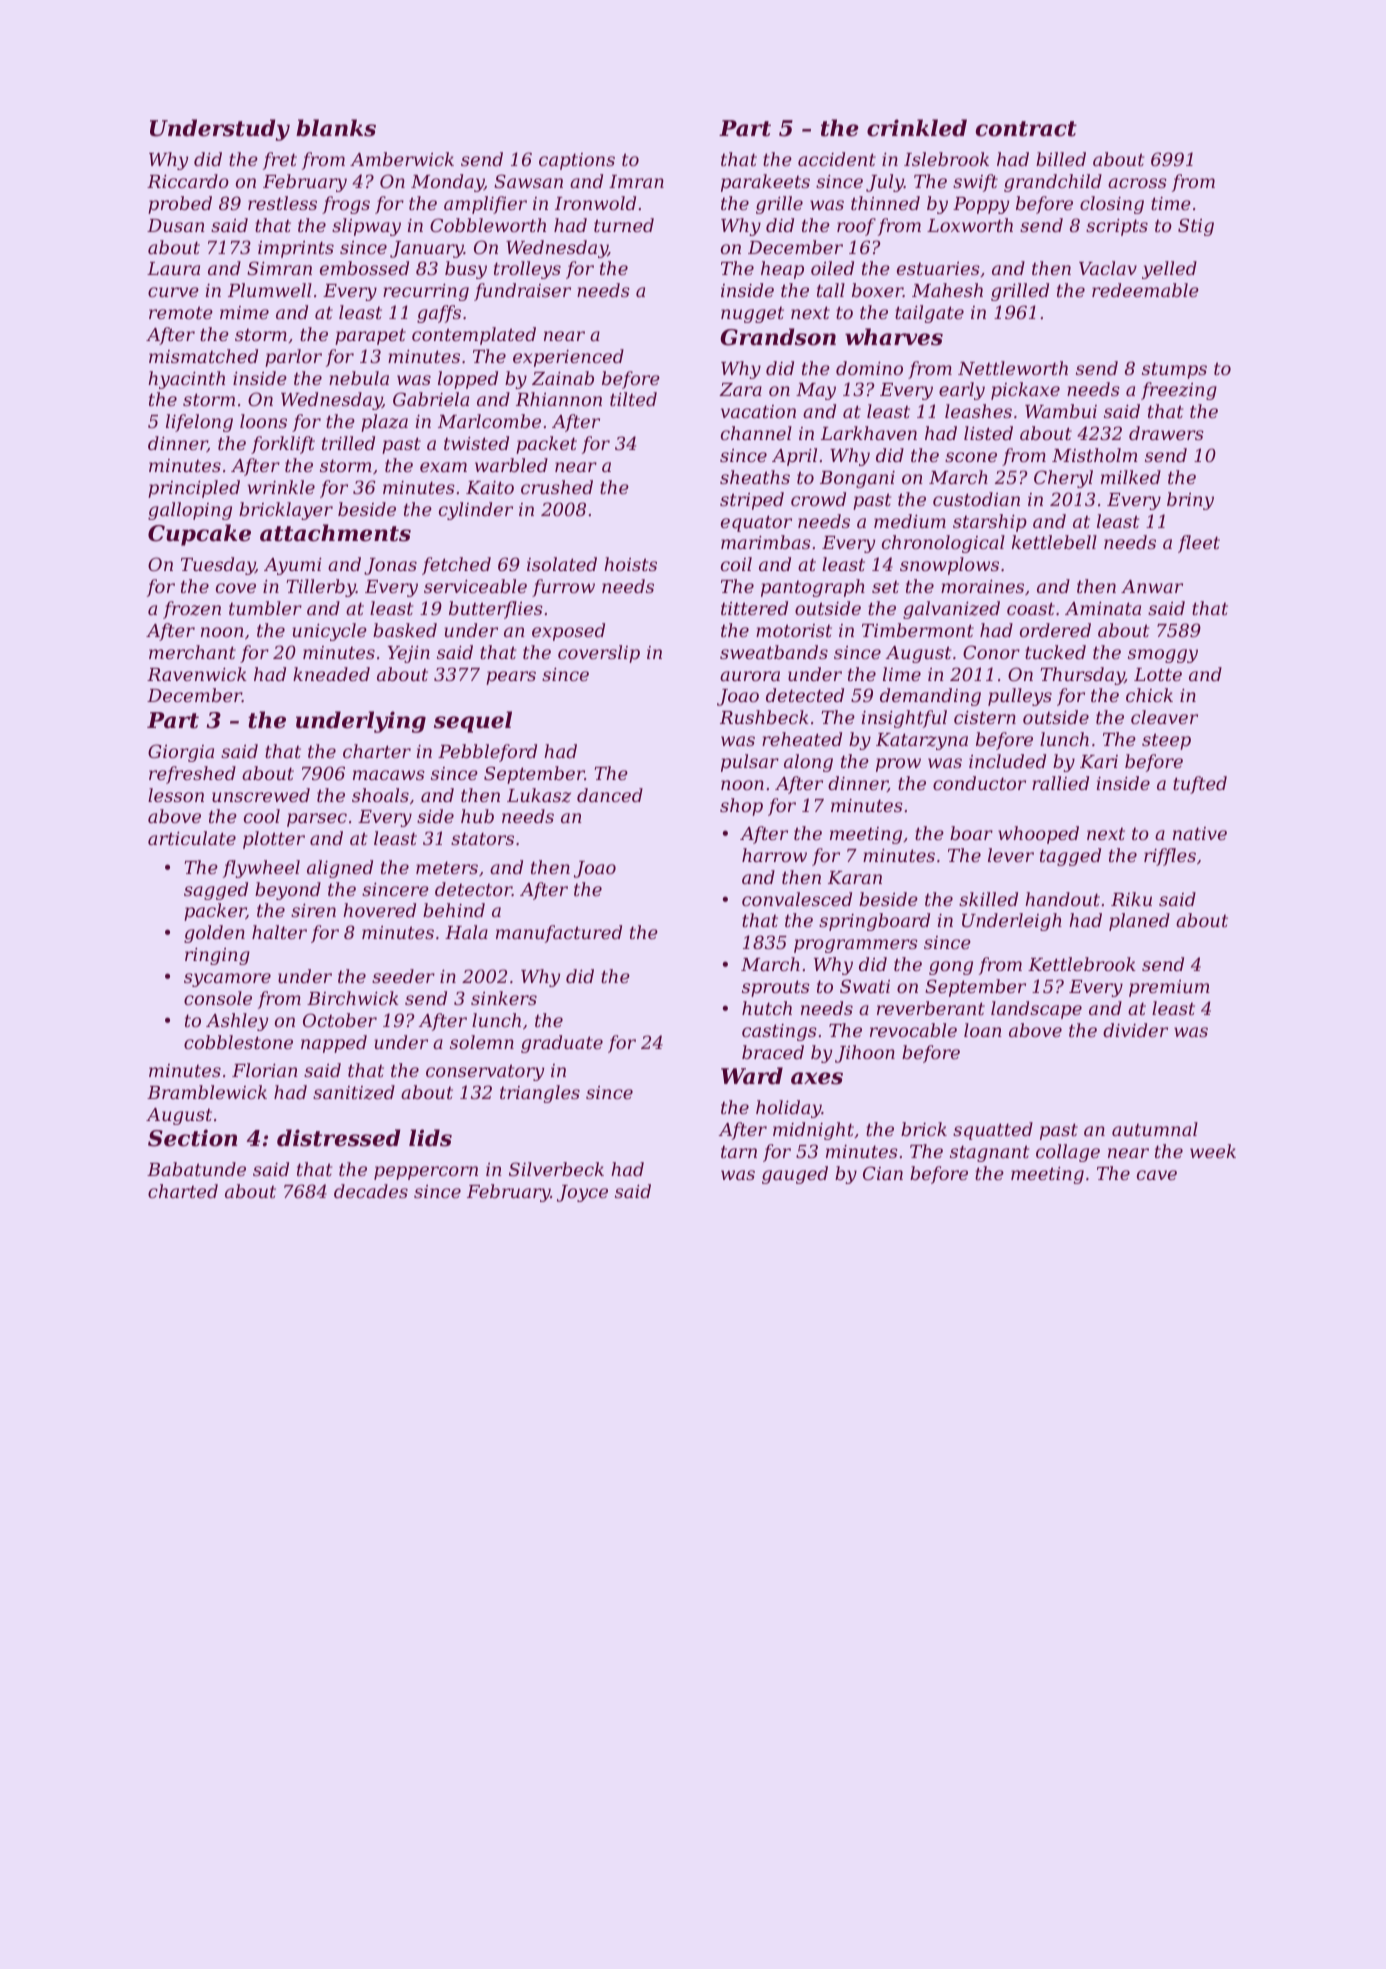  What do you see at coordinates (192, 838) in the screenshot?
I see `articulate` at bounding box center [192, 838].
